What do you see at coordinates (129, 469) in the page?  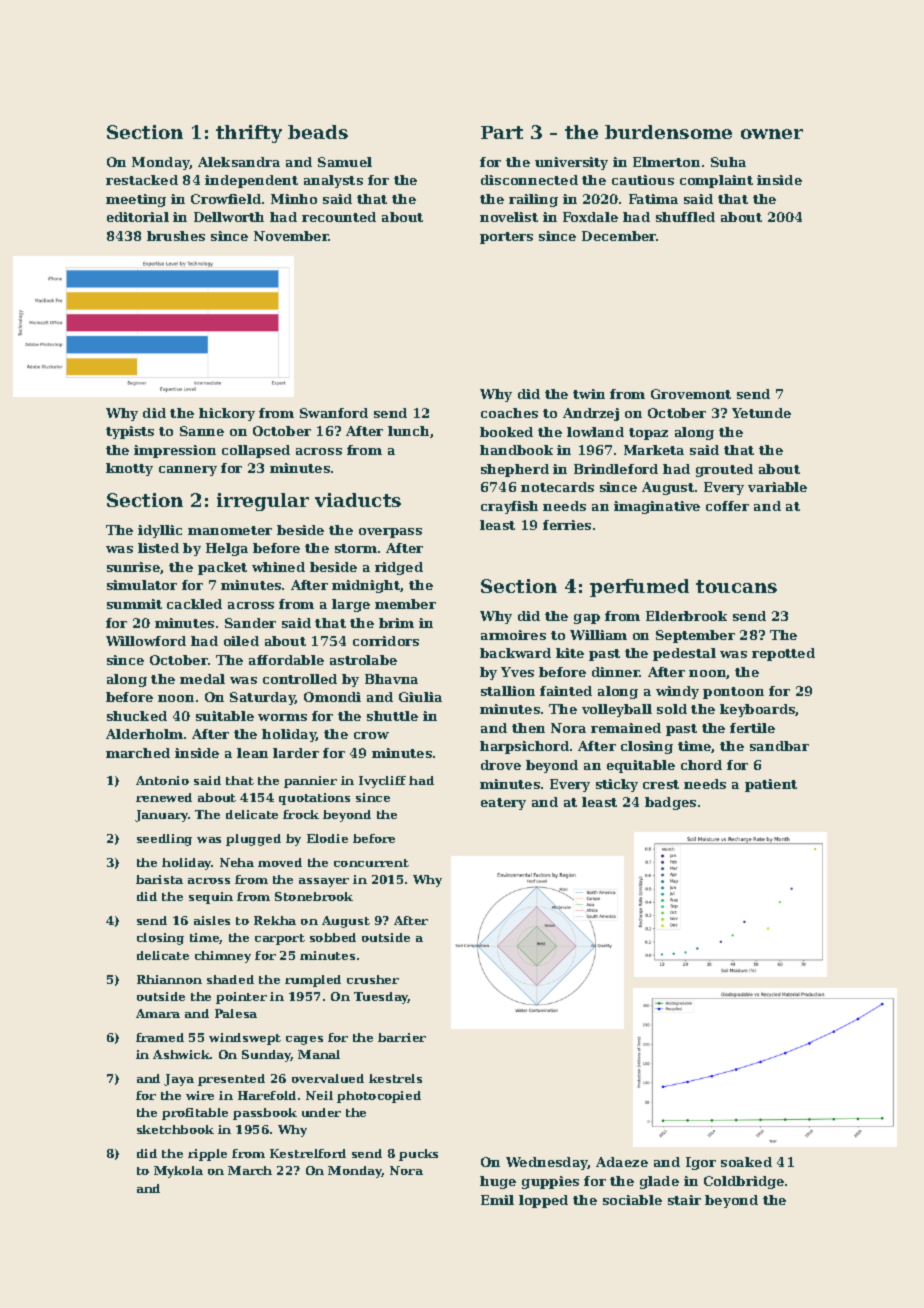 I see `knotty` at bounding box center [129, 469].
